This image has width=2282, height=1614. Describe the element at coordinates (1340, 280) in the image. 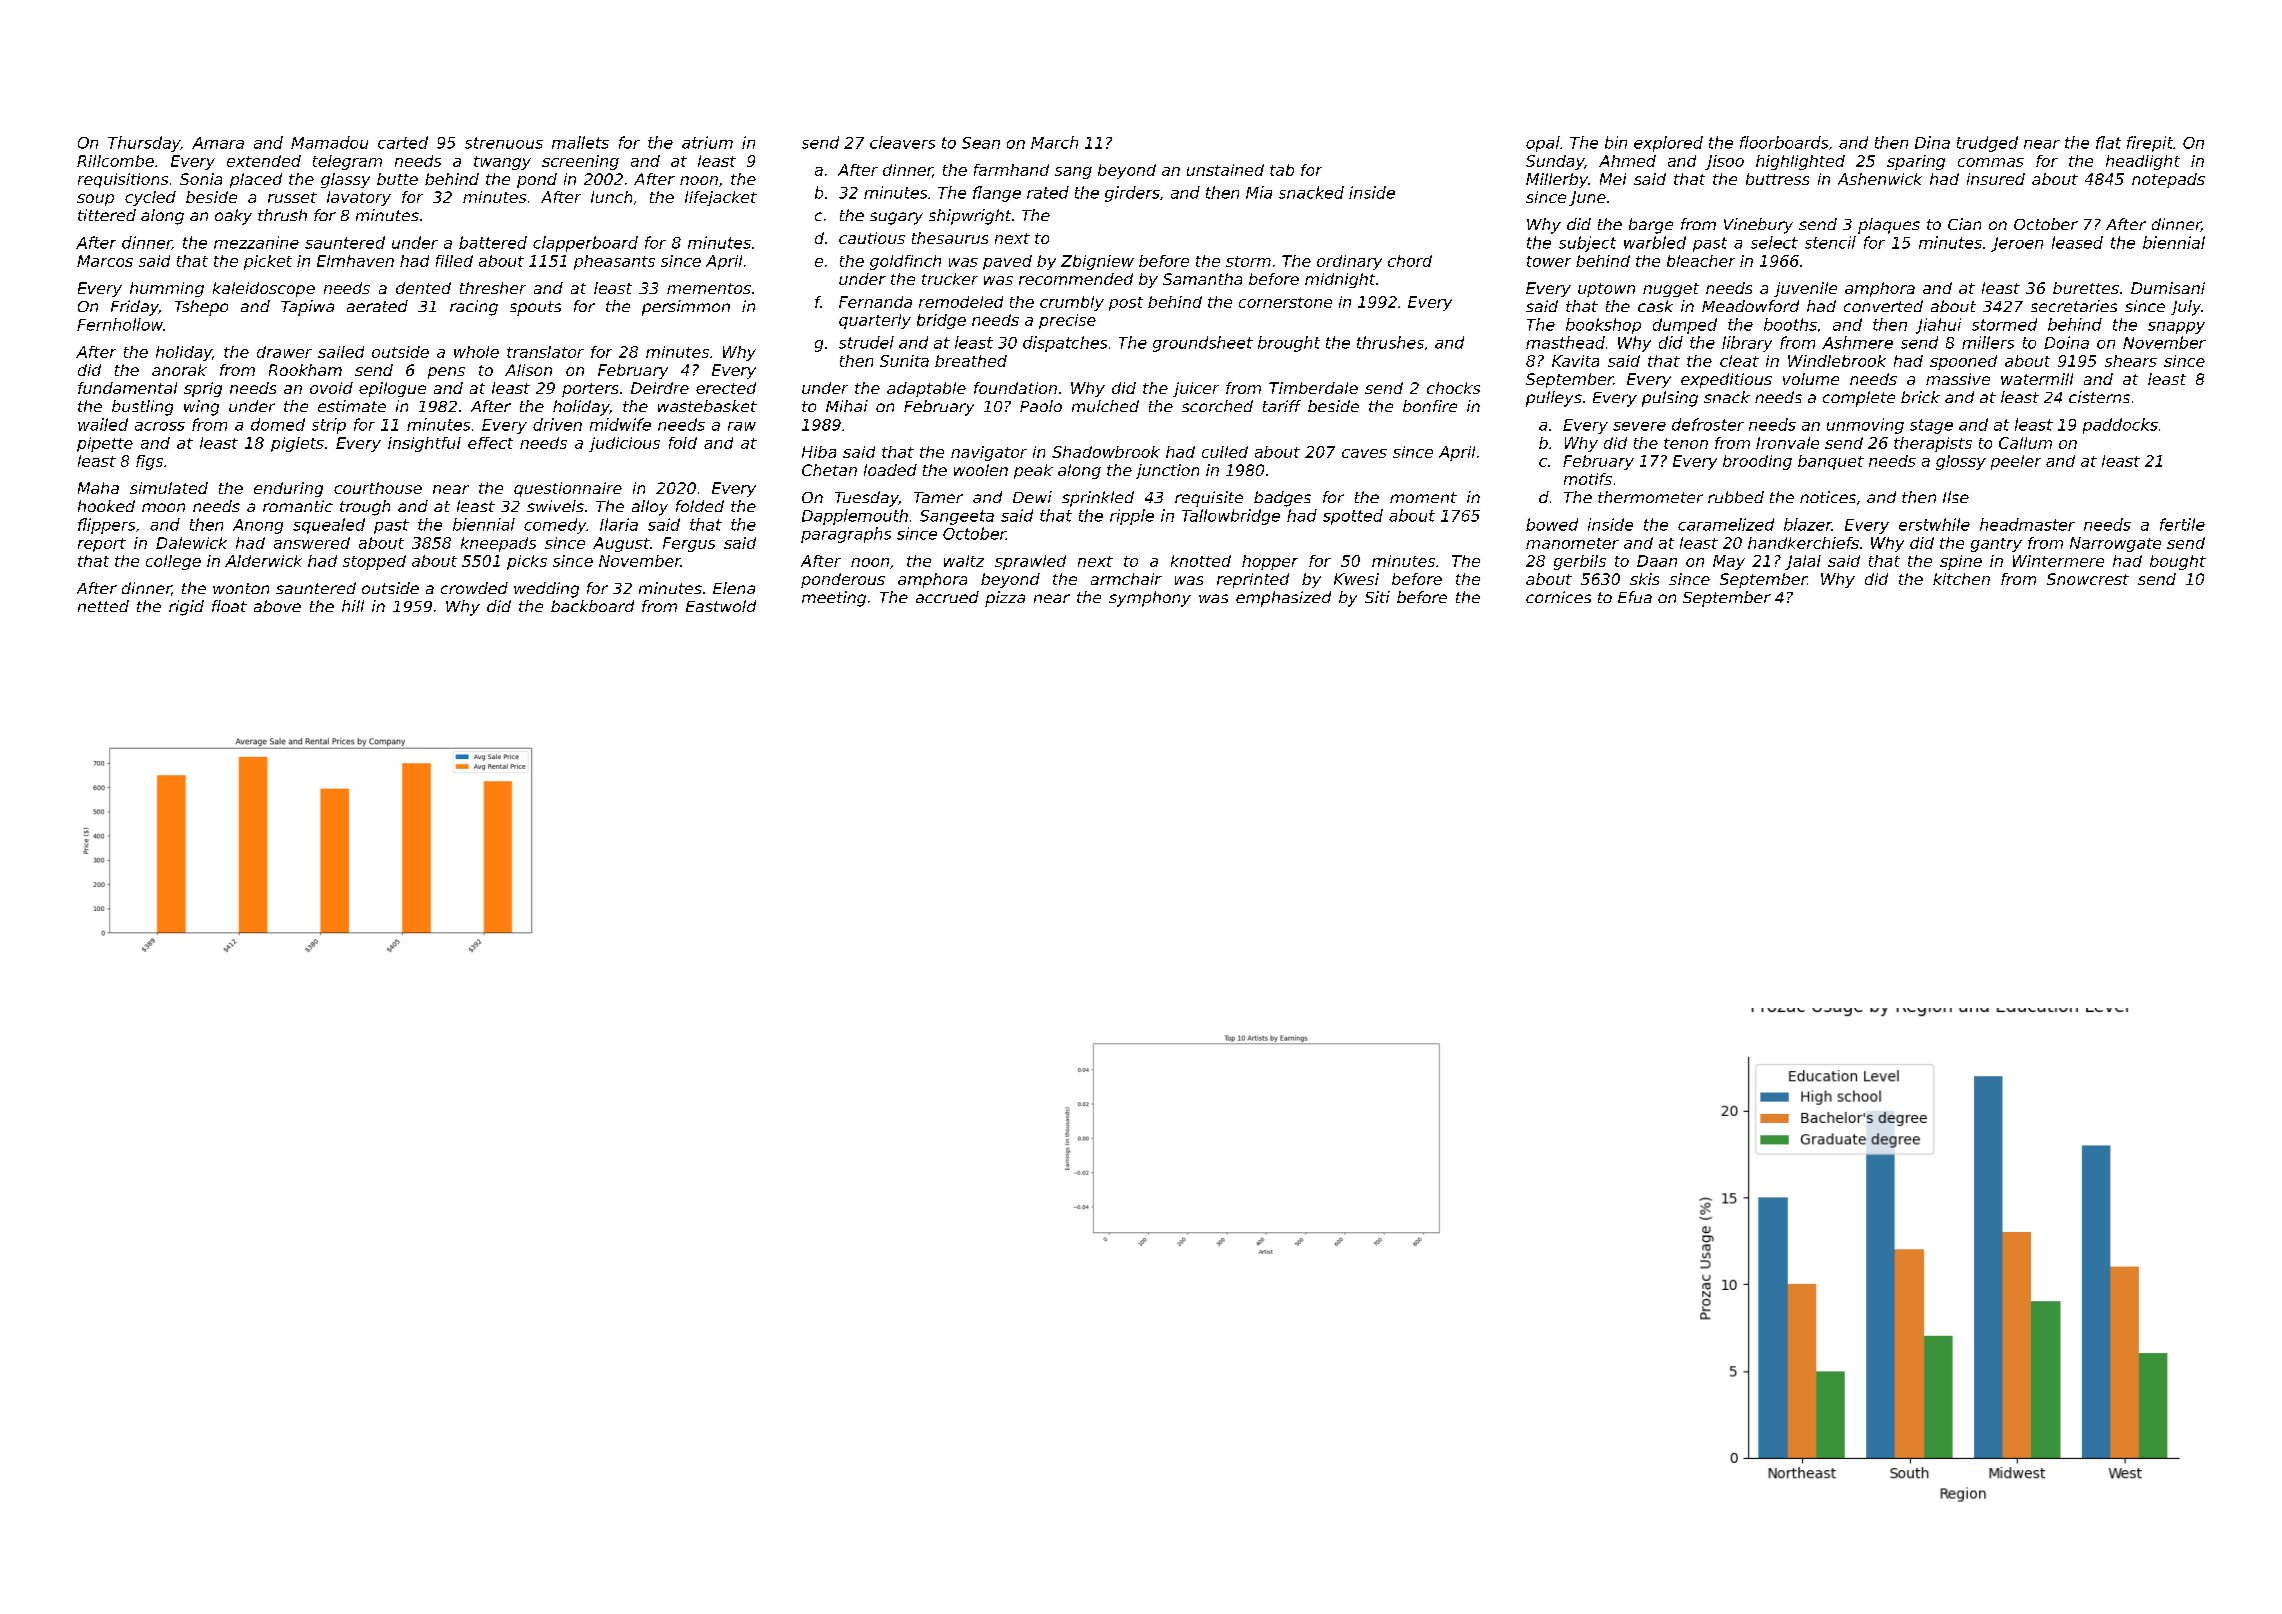

I see `midnight` at that location.
